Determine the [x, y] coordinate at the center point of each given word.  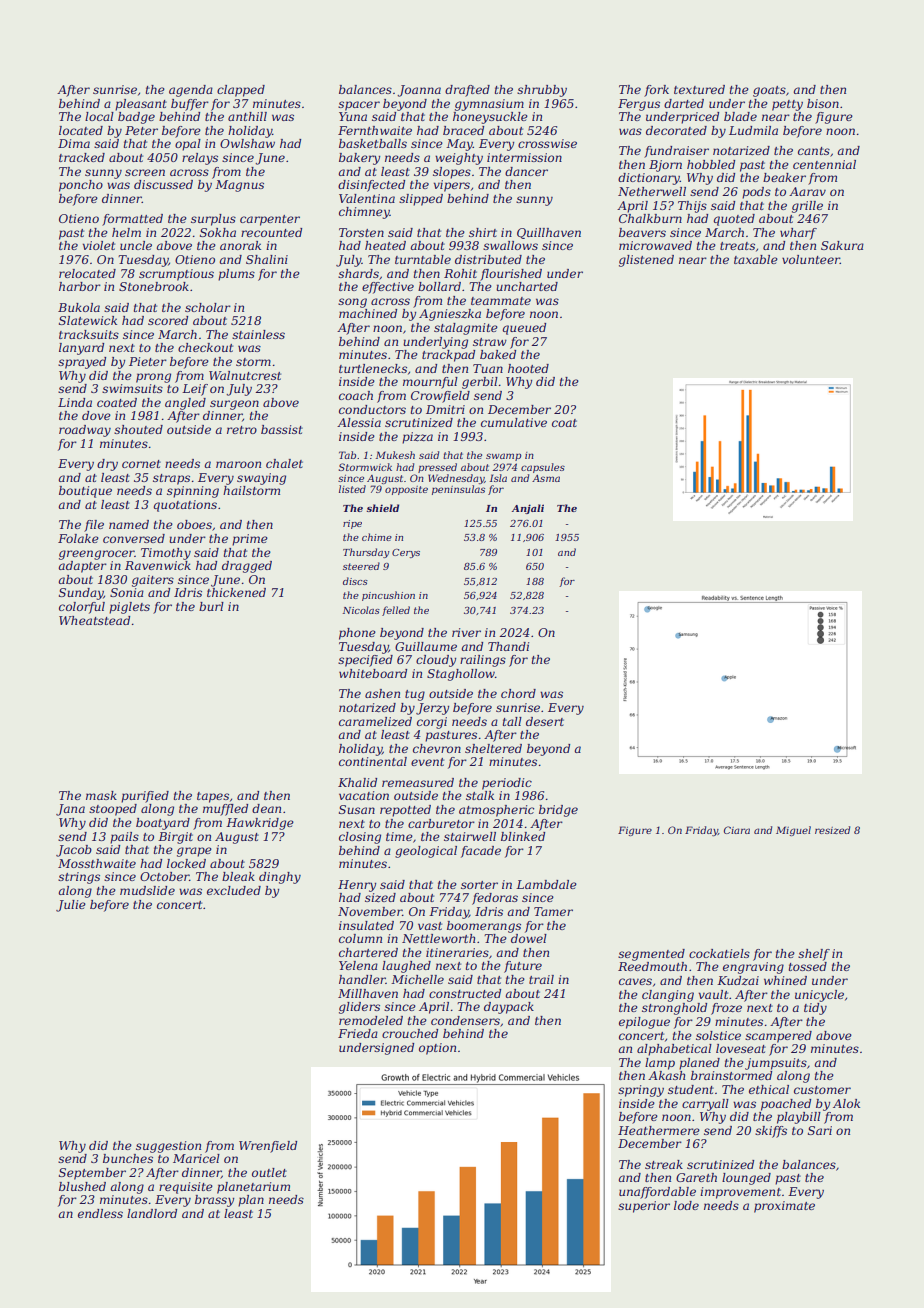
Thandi [508, 646]
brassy [214, 1201]
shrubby [542, 91]
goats [769, 91]
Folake [78, 538]
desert [545, 721]
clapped [241, 91]
